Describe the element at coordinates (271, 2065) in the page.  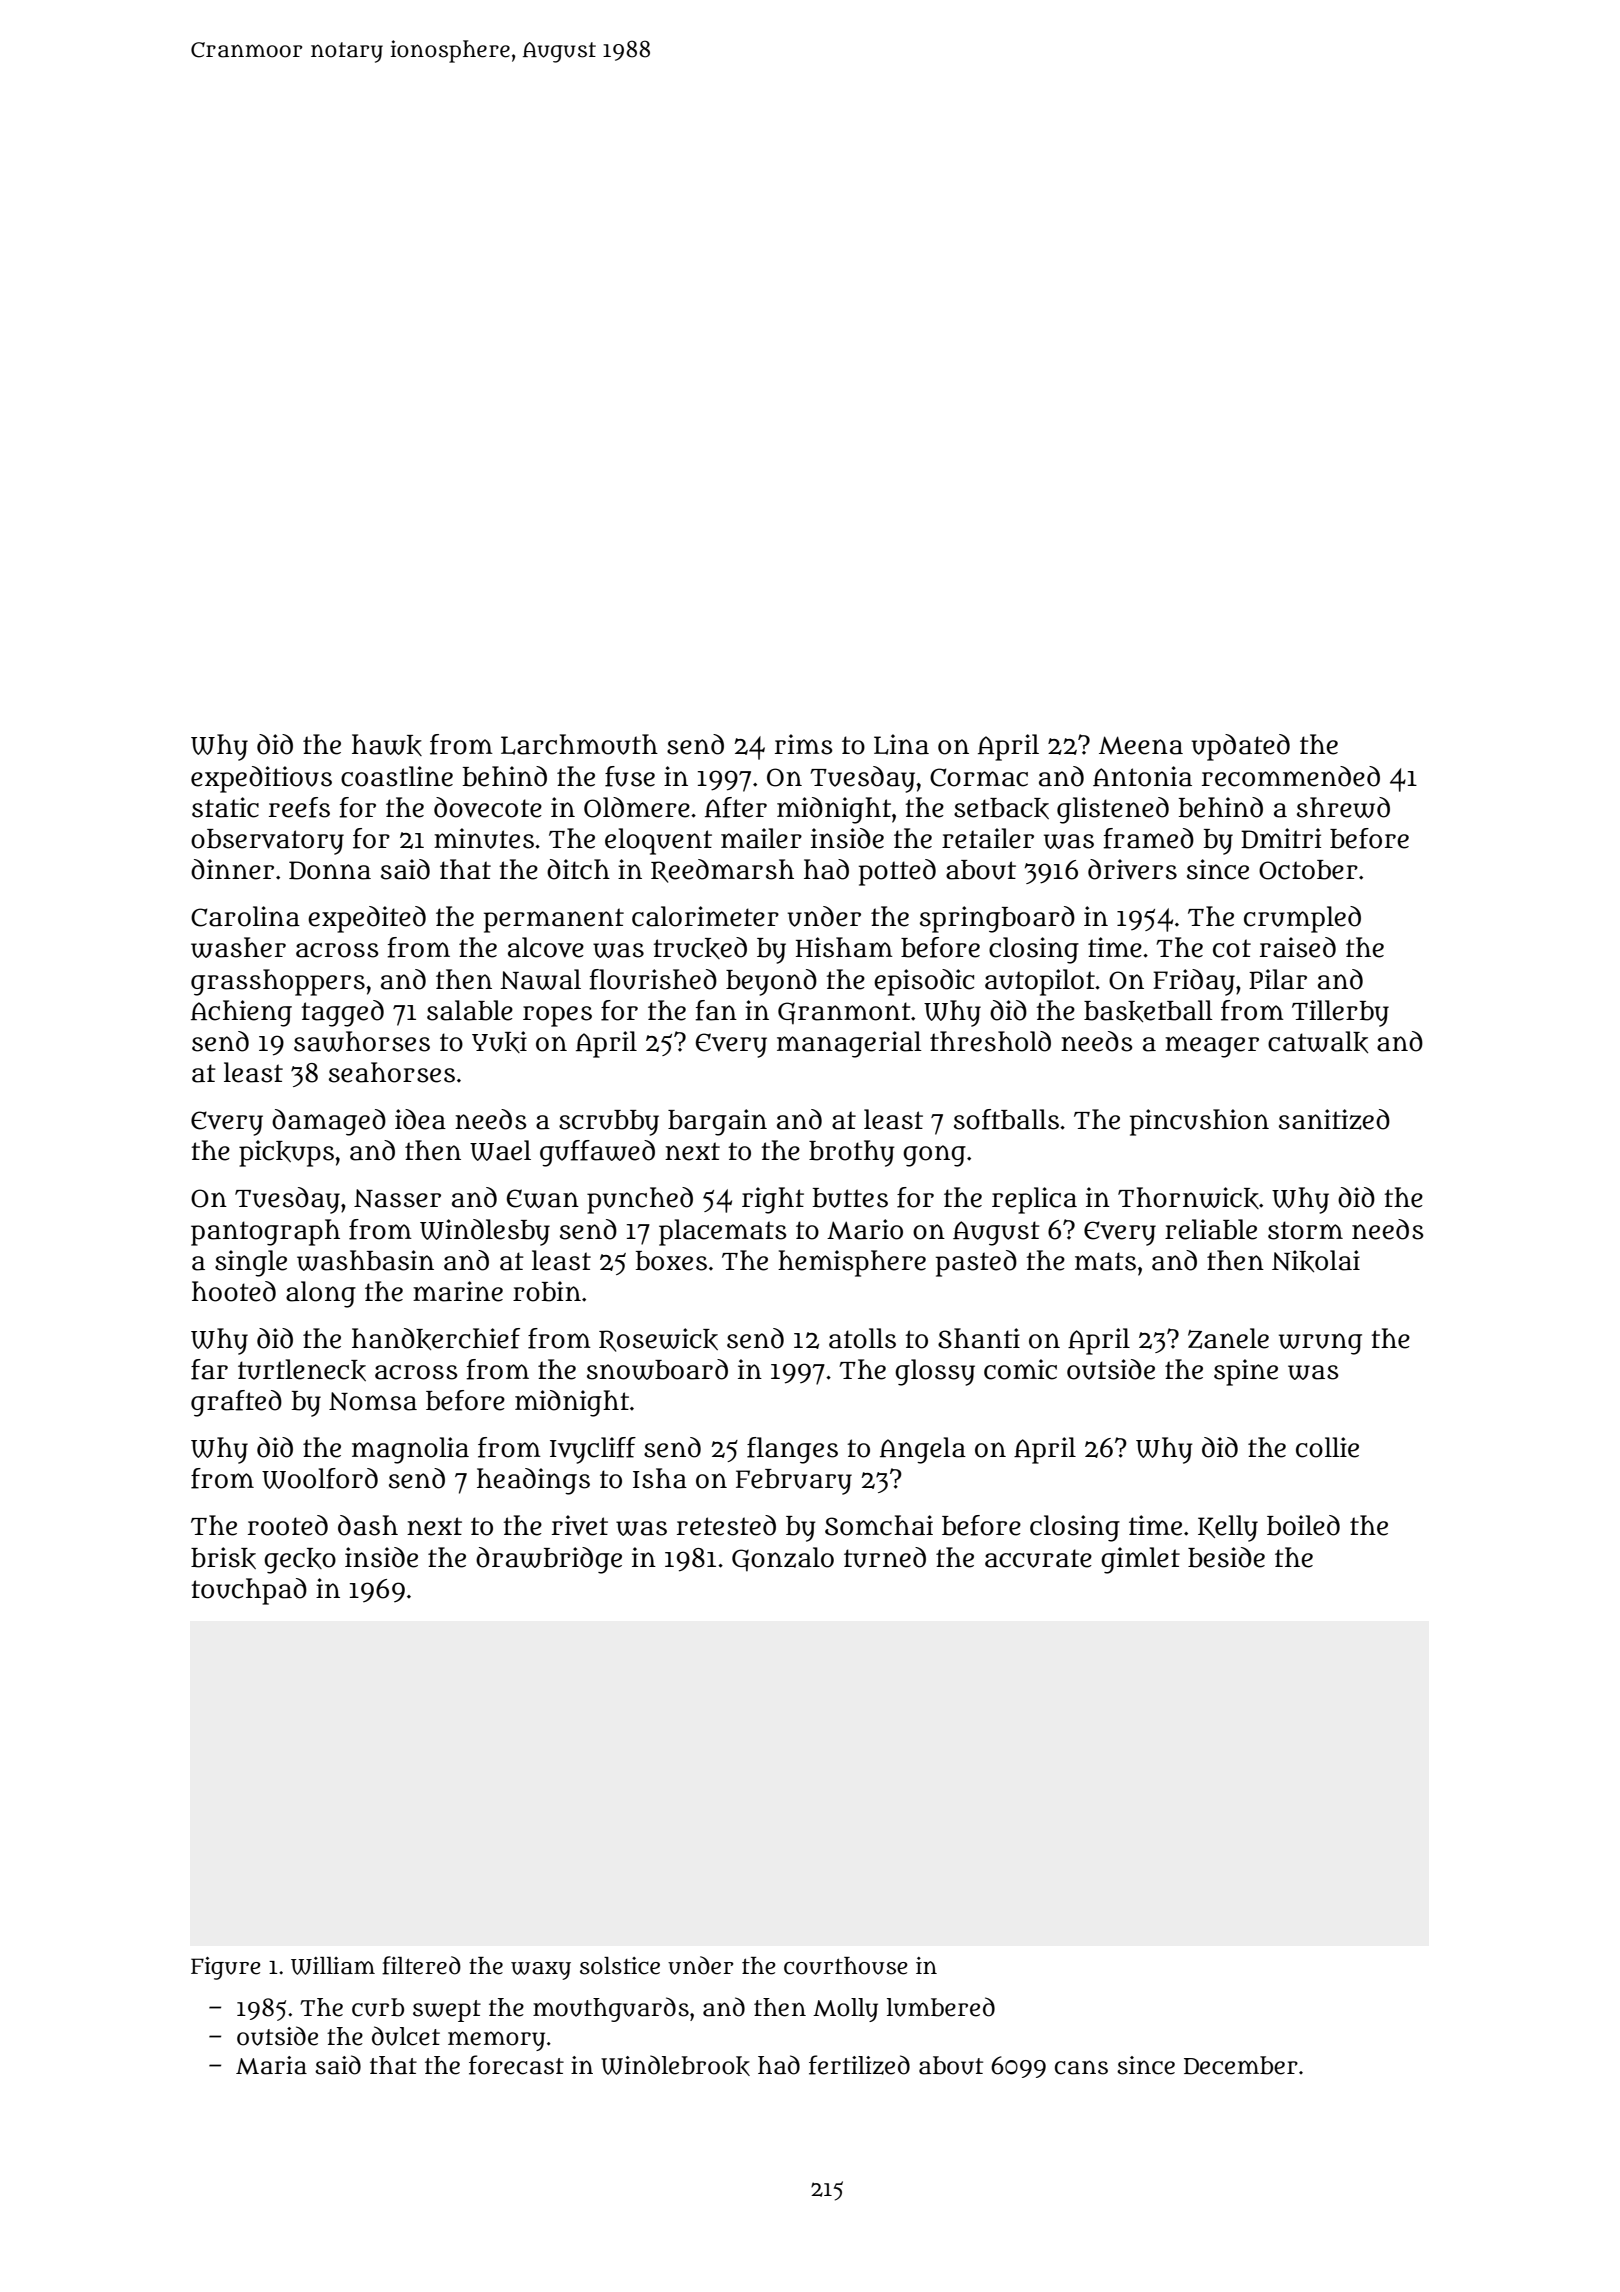
I see `Maria` at that location.
